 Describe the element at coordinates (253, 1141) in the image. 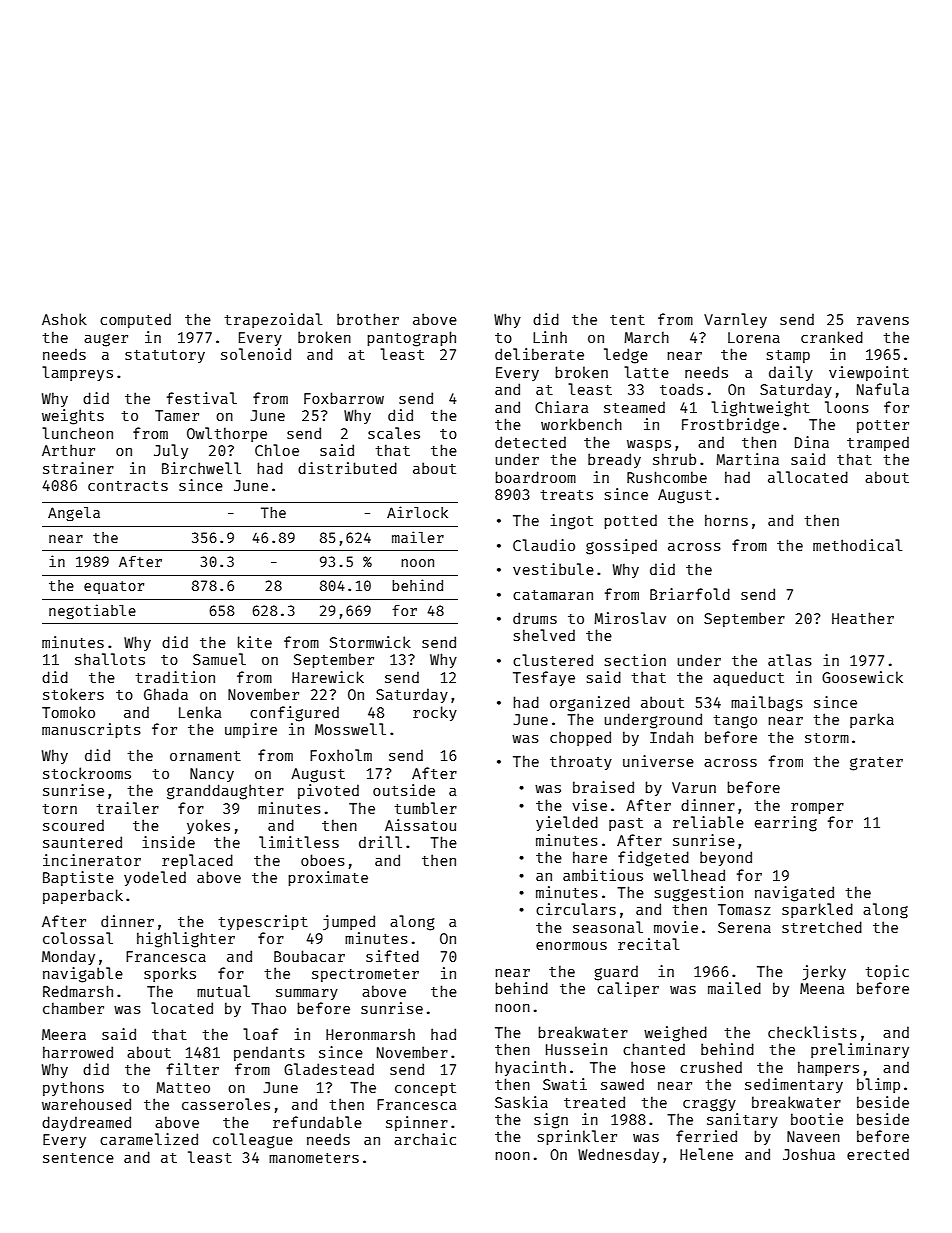

I see `colleague` at that location.
